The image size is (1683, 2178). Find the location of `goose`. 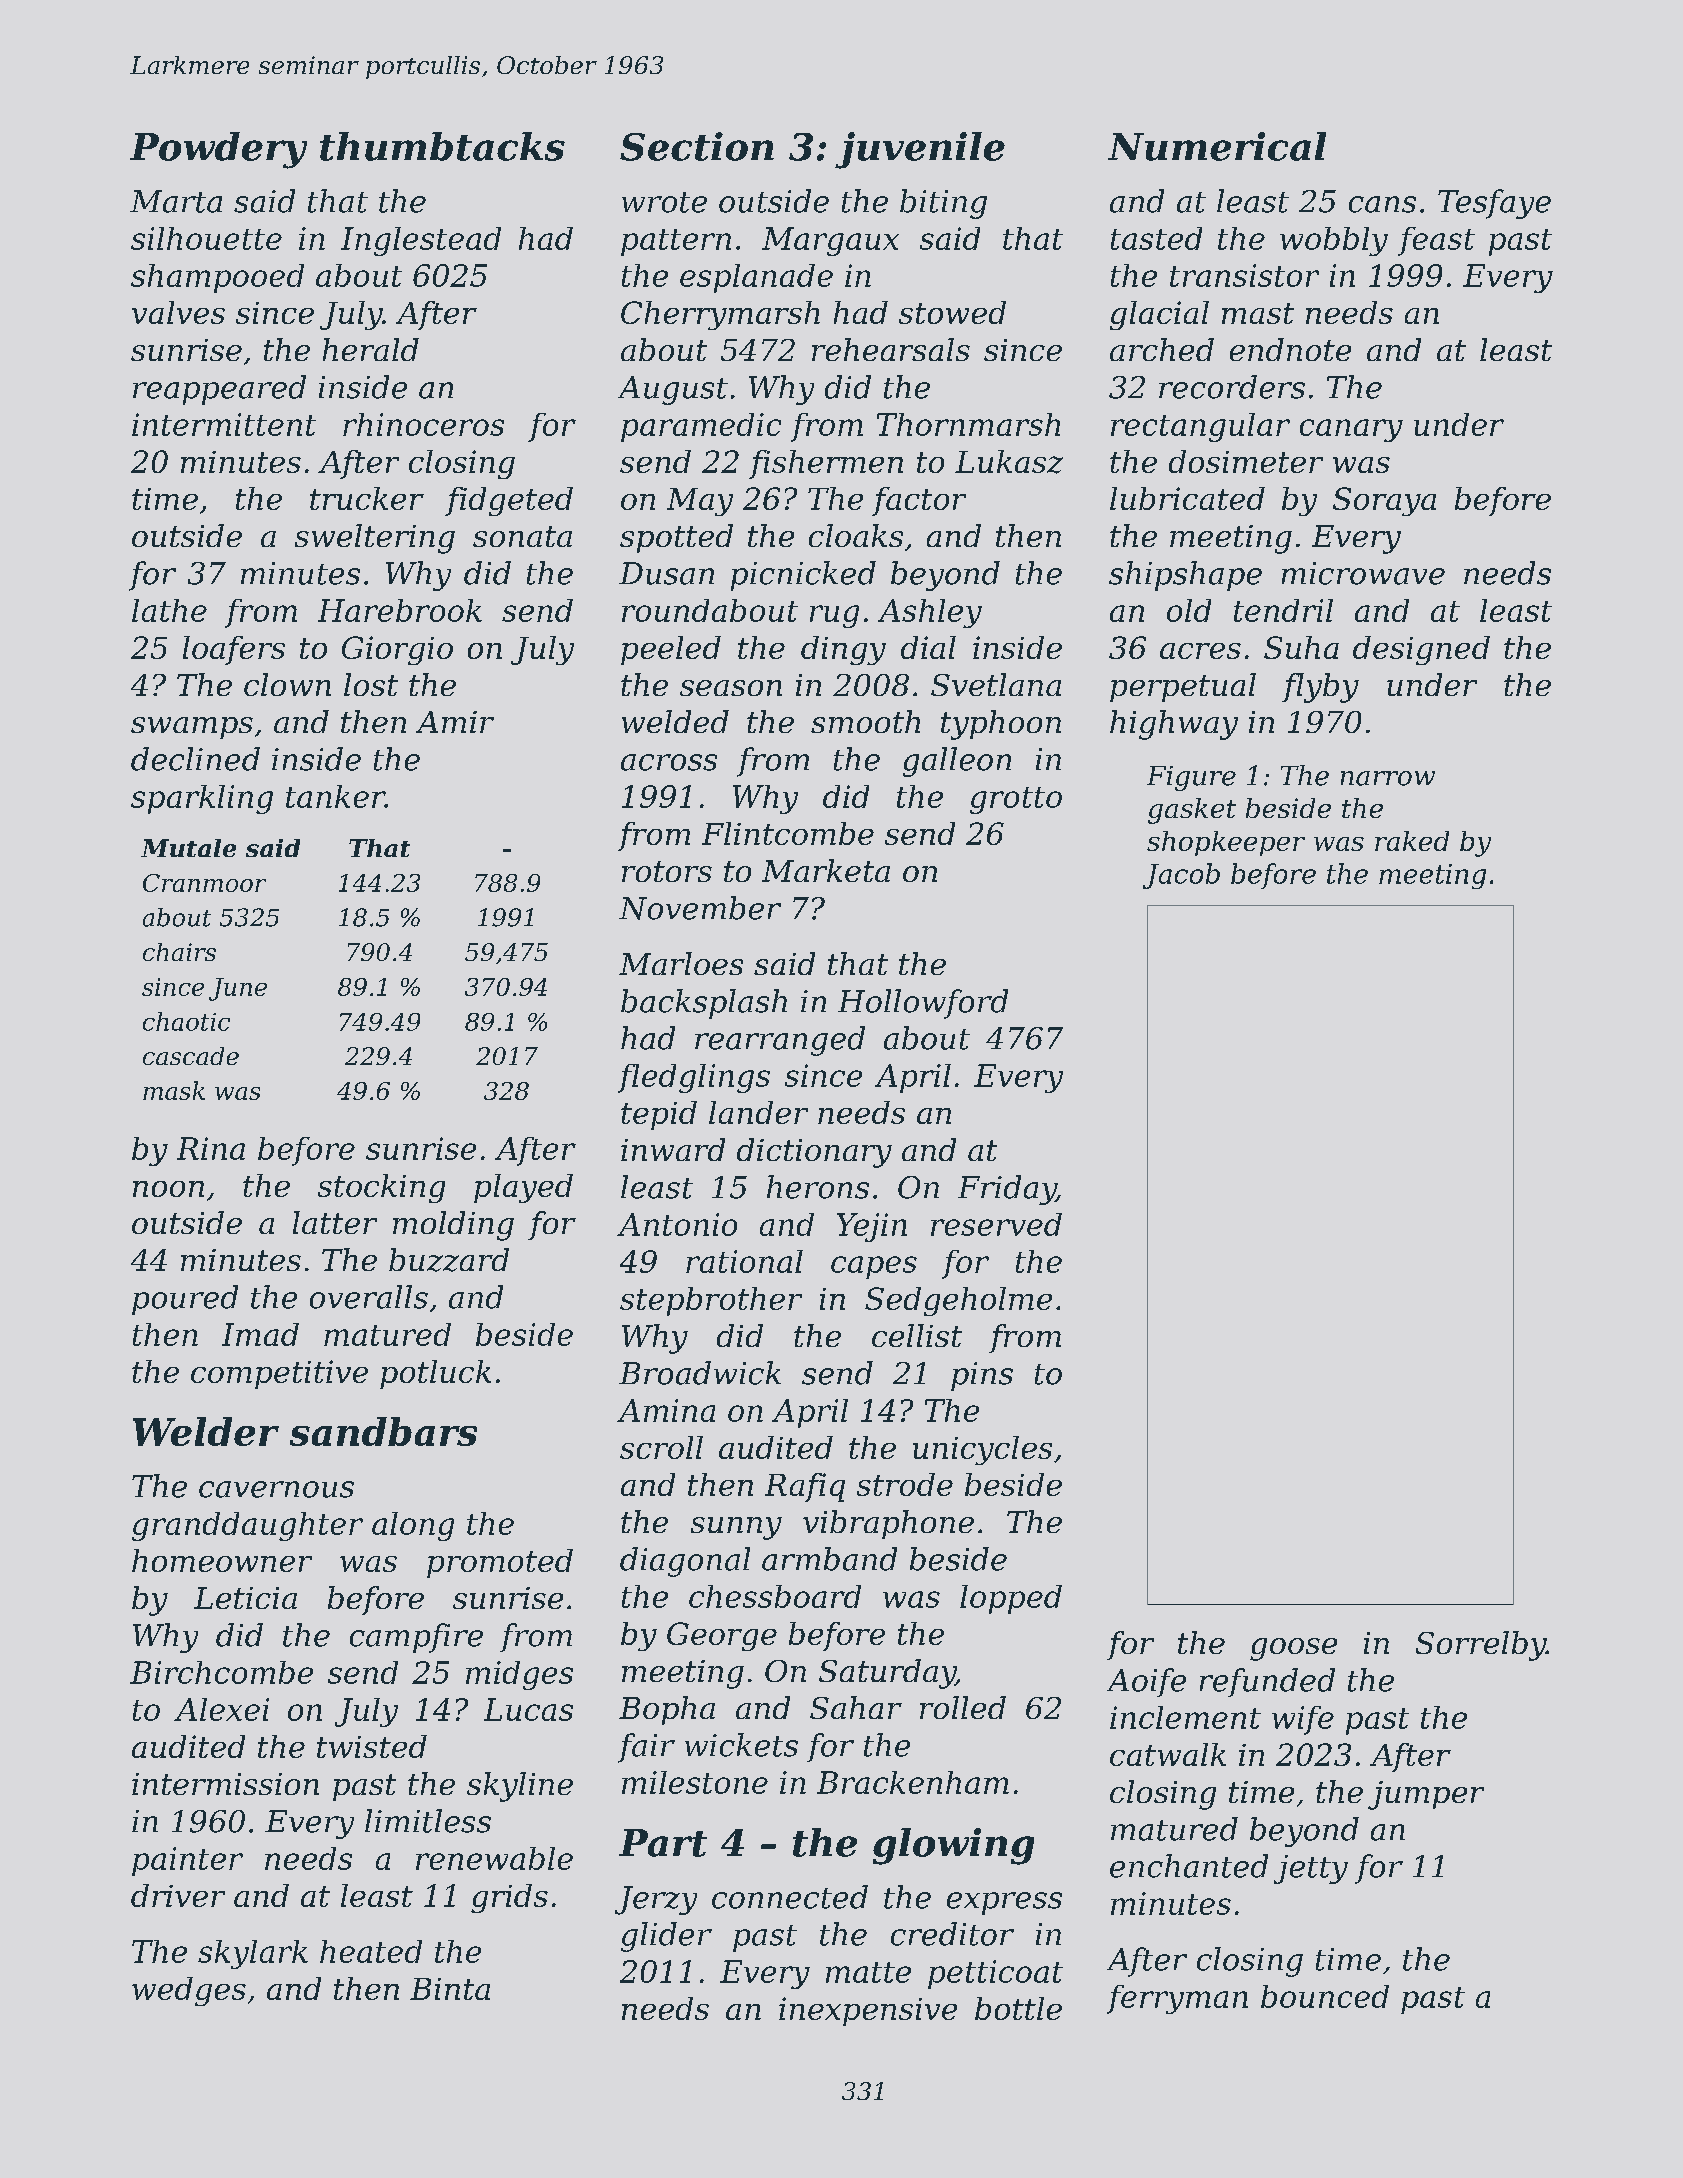

goose is located at coordinates (1293, 1649).
